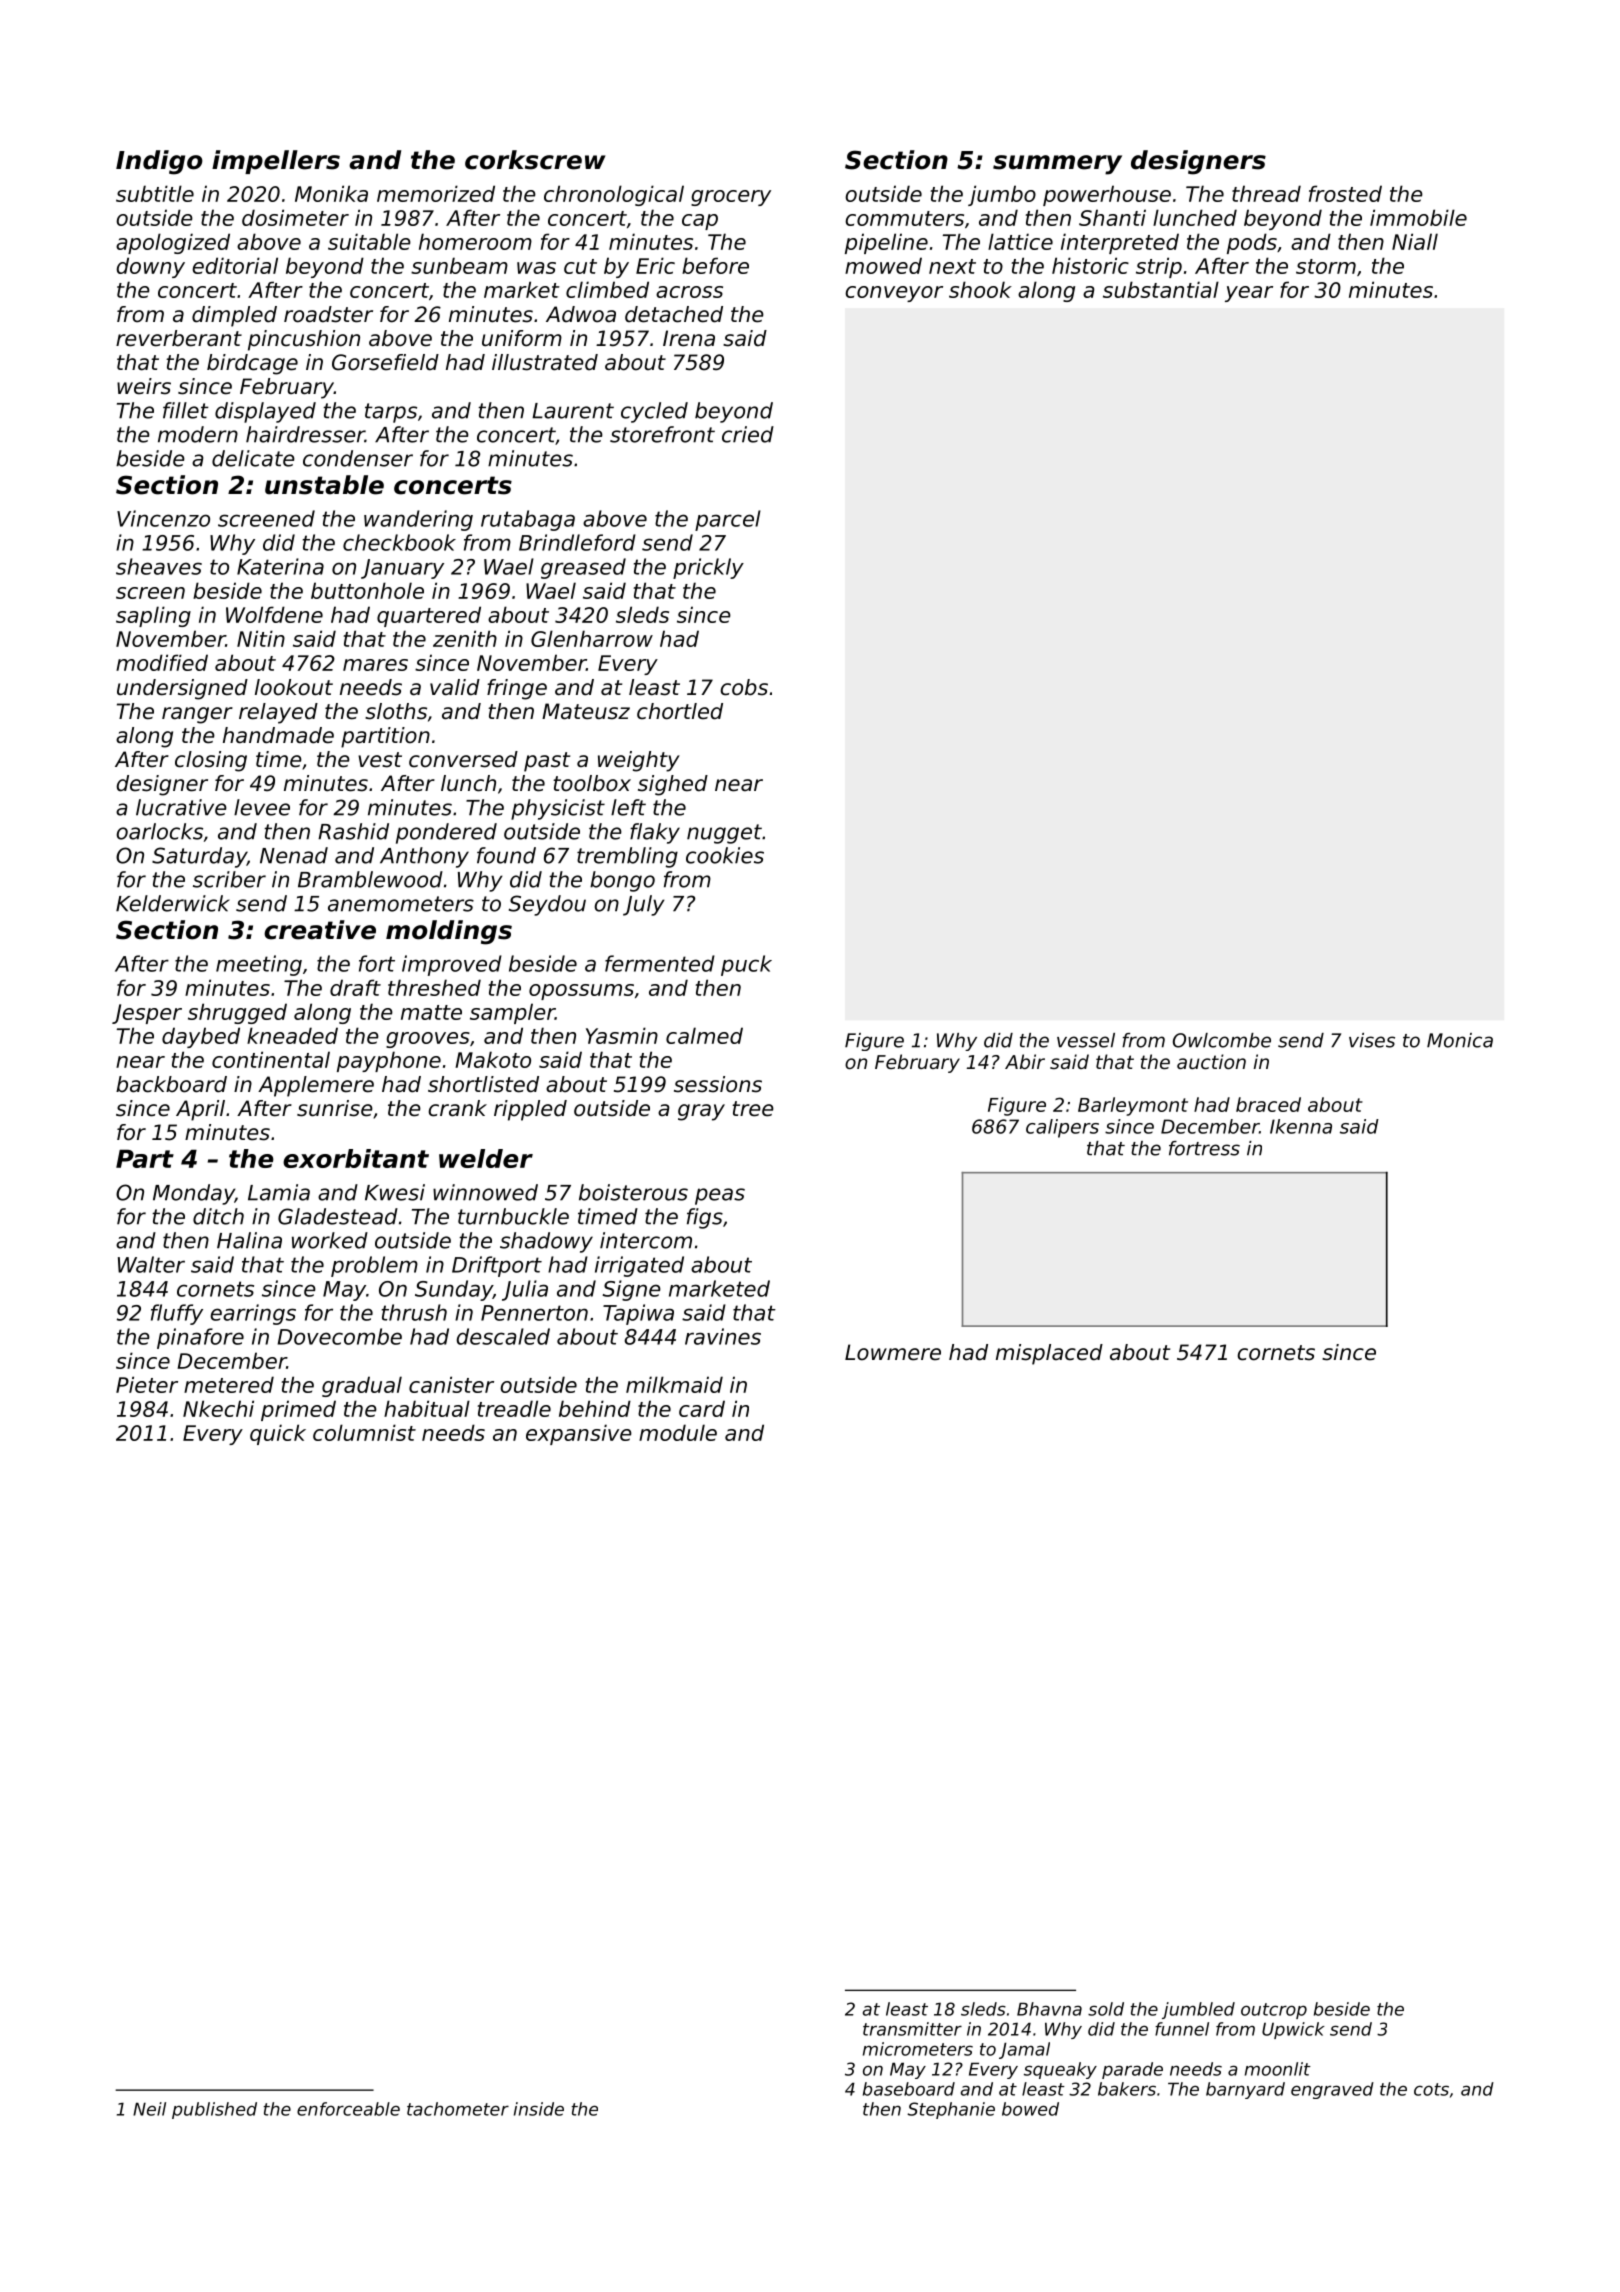 This screenshot has width=1620, height=2292. Describe the element at coordinates (731, 198) in the screenshot. I see `grocery` at that location.
